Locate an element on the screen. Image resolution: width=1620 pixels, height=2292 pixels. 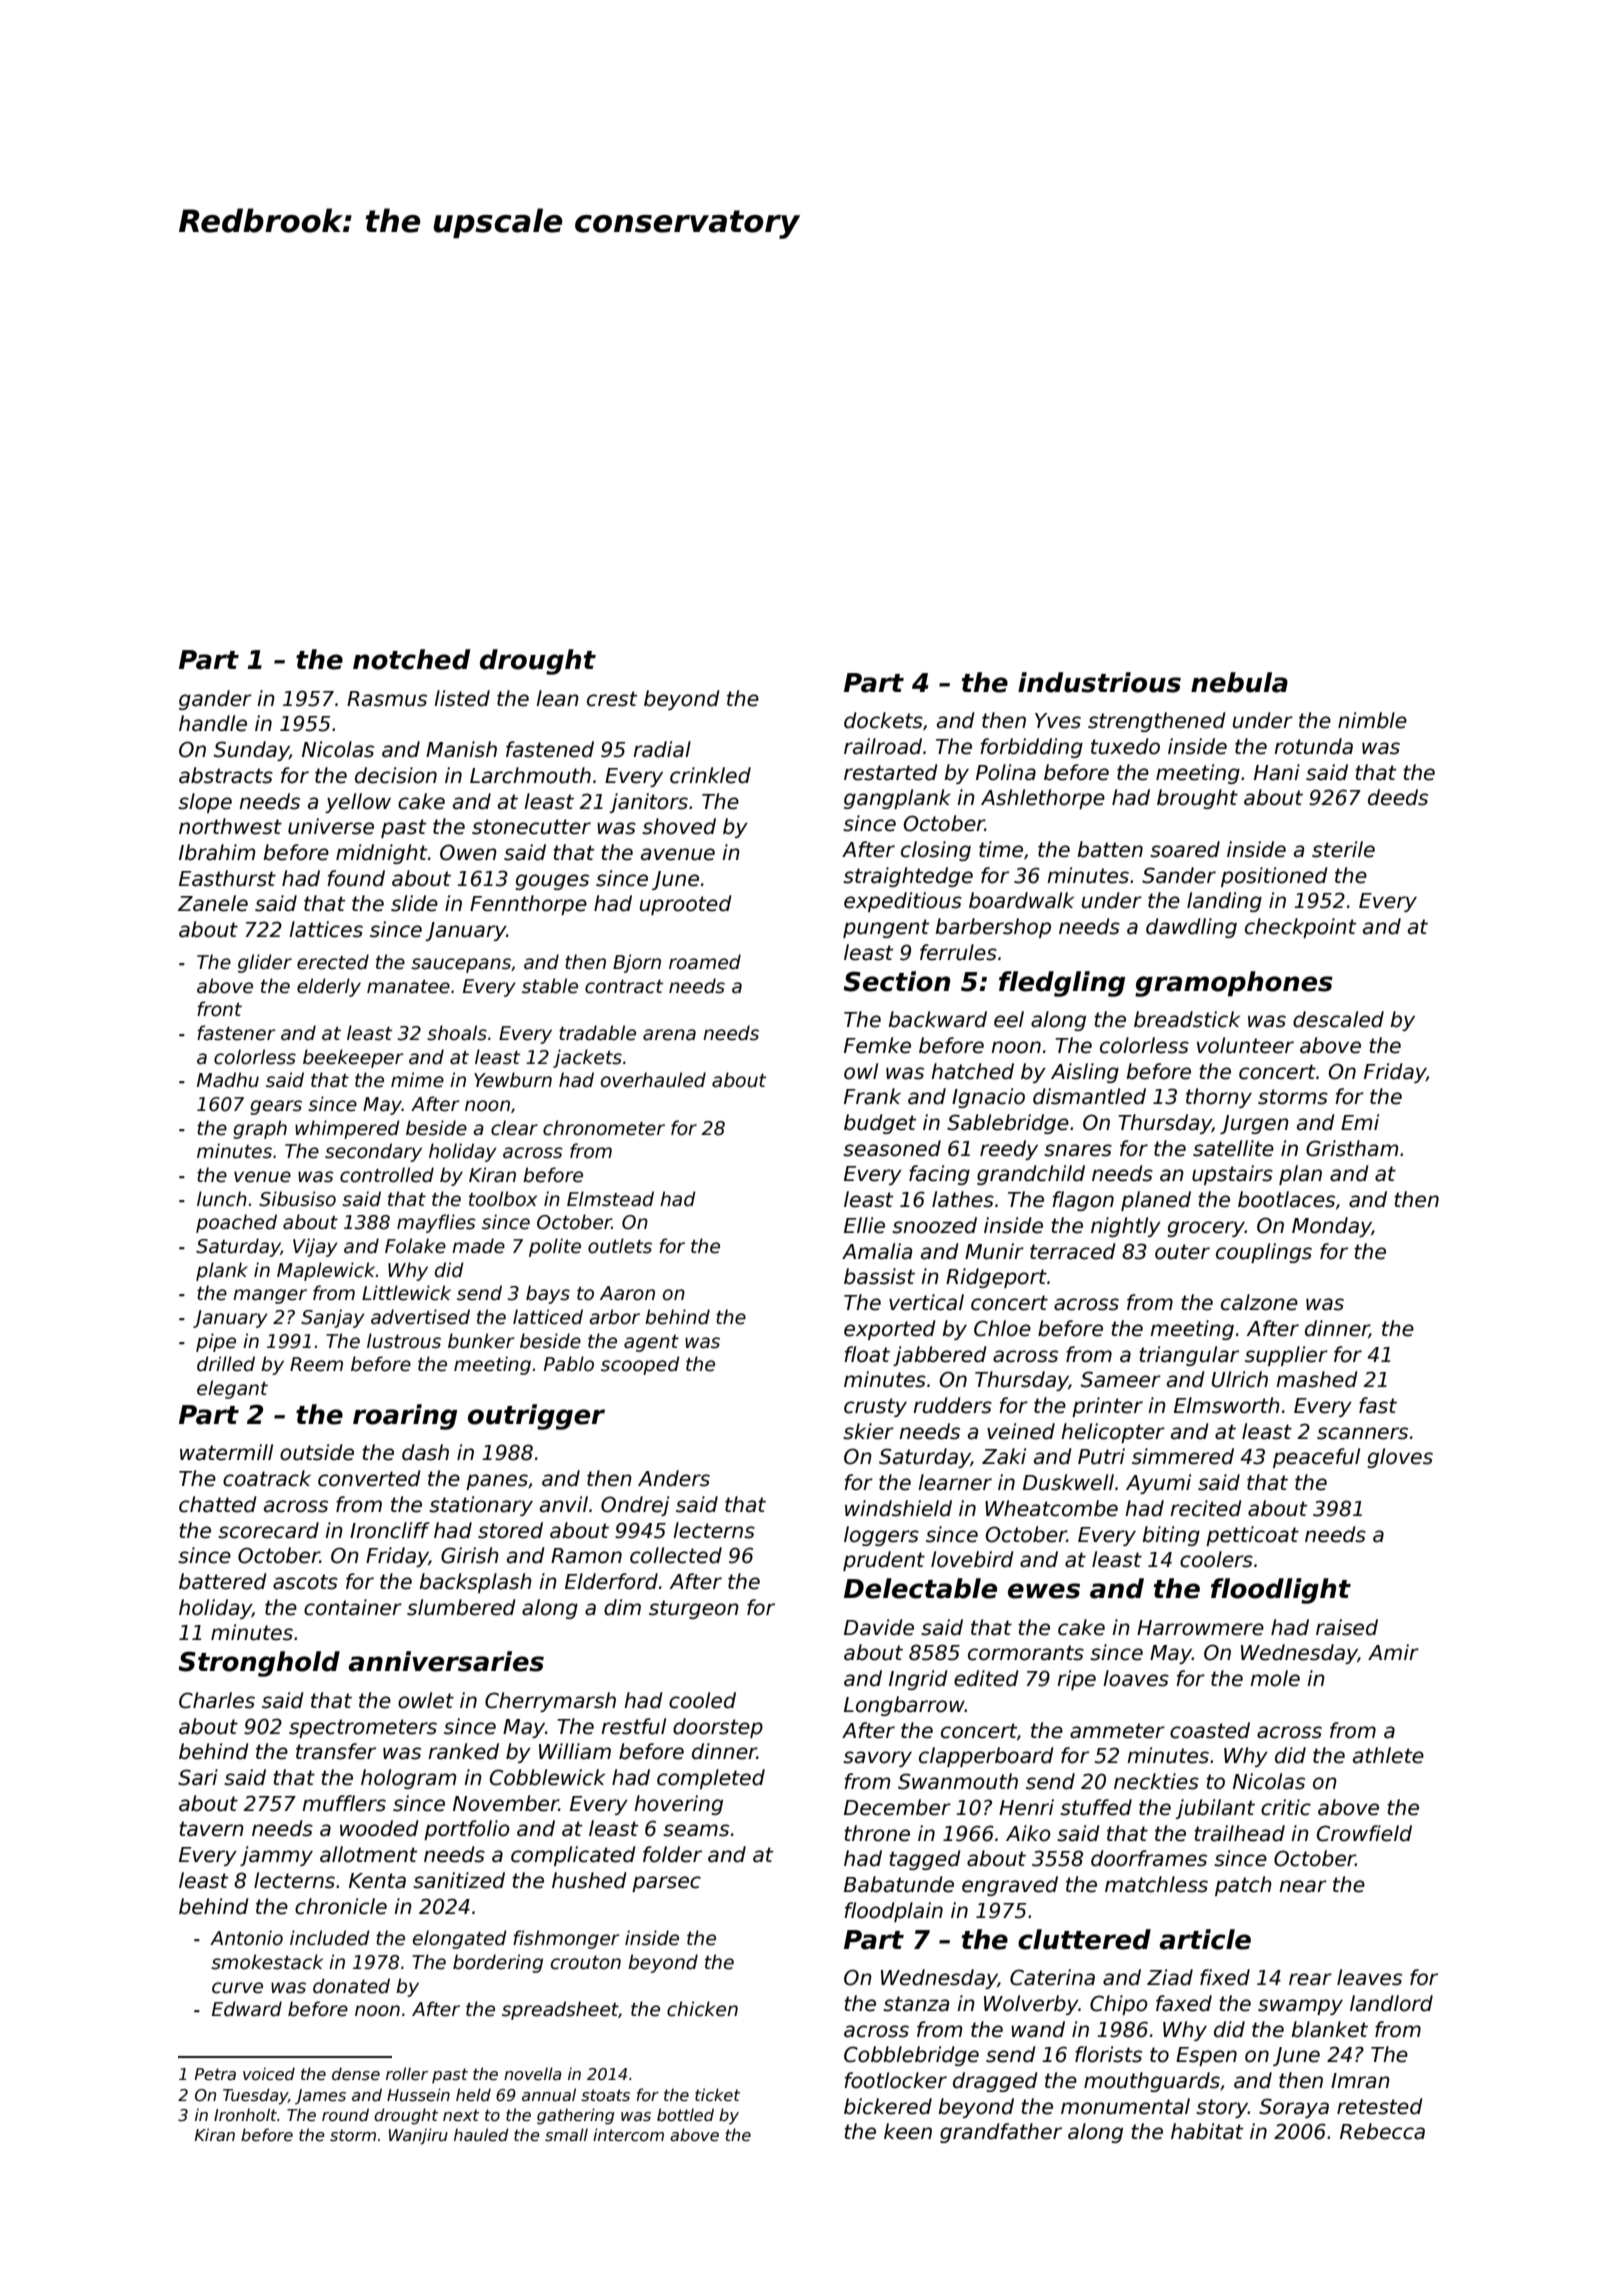
industrious is located at coordinates (1099, 682).
